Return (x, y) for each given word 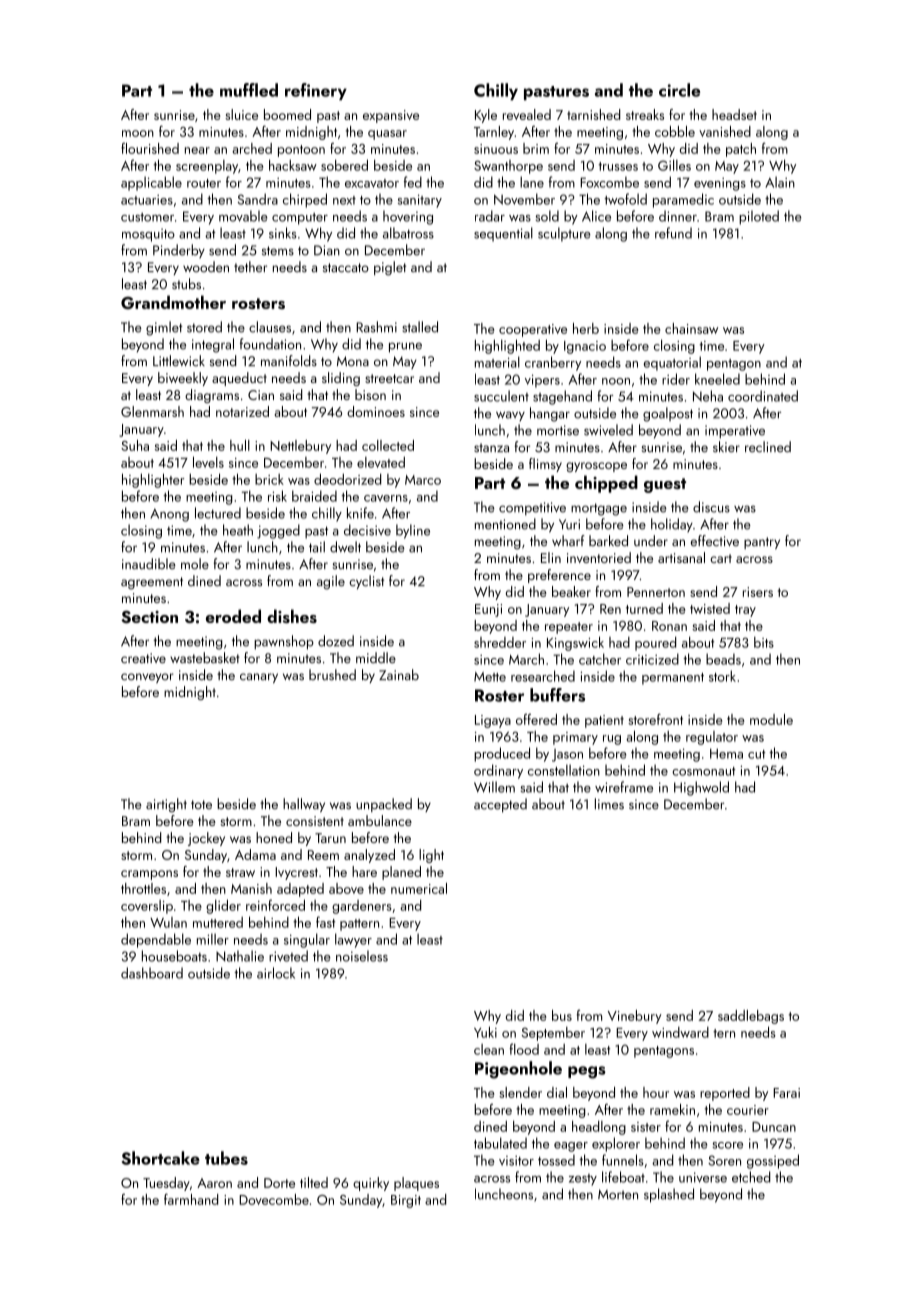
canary (259, 678)
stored (204, 327)
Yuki (485, 1032)
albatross (408, 233)
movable (243, 216)
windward (680, 1032)
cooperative (533, 330)
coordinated (763, 396)
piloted (759, 217)
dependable (156, 940)
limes (609, 804)
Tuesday (166, 1184)
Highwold (701, 788)
